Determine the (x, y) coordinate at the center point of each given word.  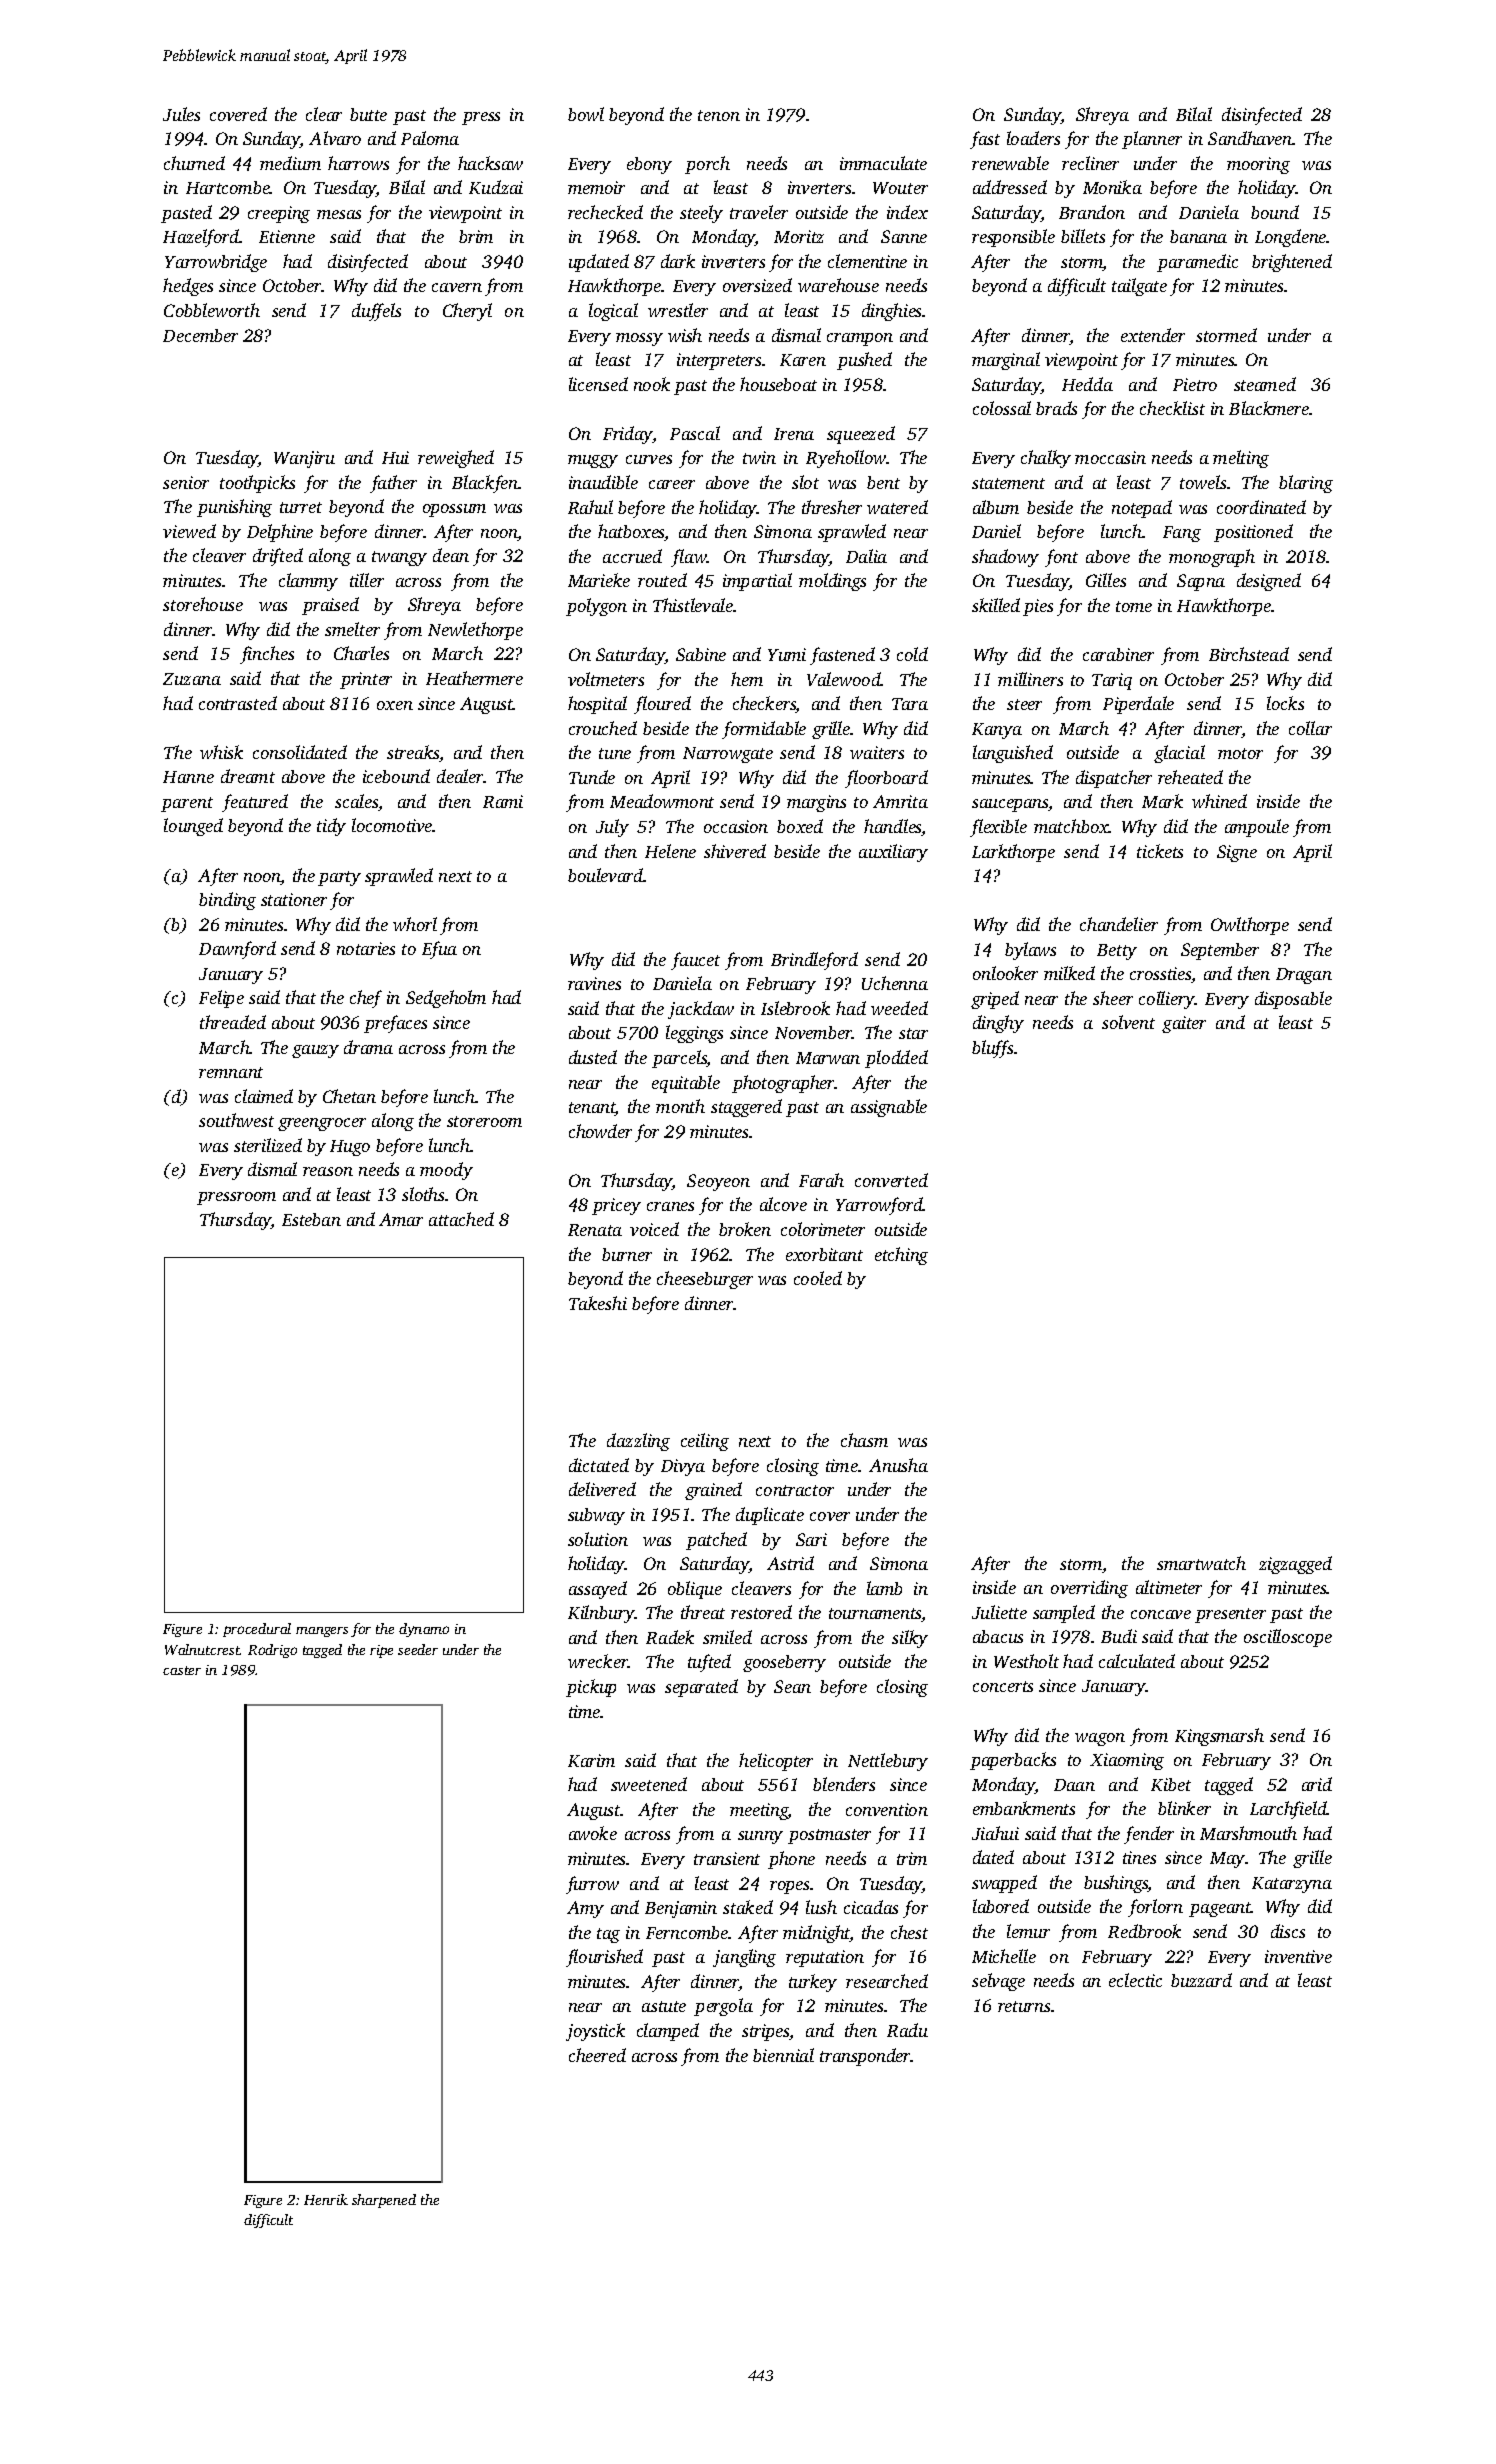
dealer (460, 776)
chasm (864, 1440)
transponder (865, 2057)
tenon (719, 115)
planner (1152, 140)
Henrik (326, 2199)
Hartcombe (228, 187)
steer (1024, 704)
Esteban (311, 1219)
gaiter (1184, 1024)
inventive (1298, 1956)
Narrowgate (728, 755)
